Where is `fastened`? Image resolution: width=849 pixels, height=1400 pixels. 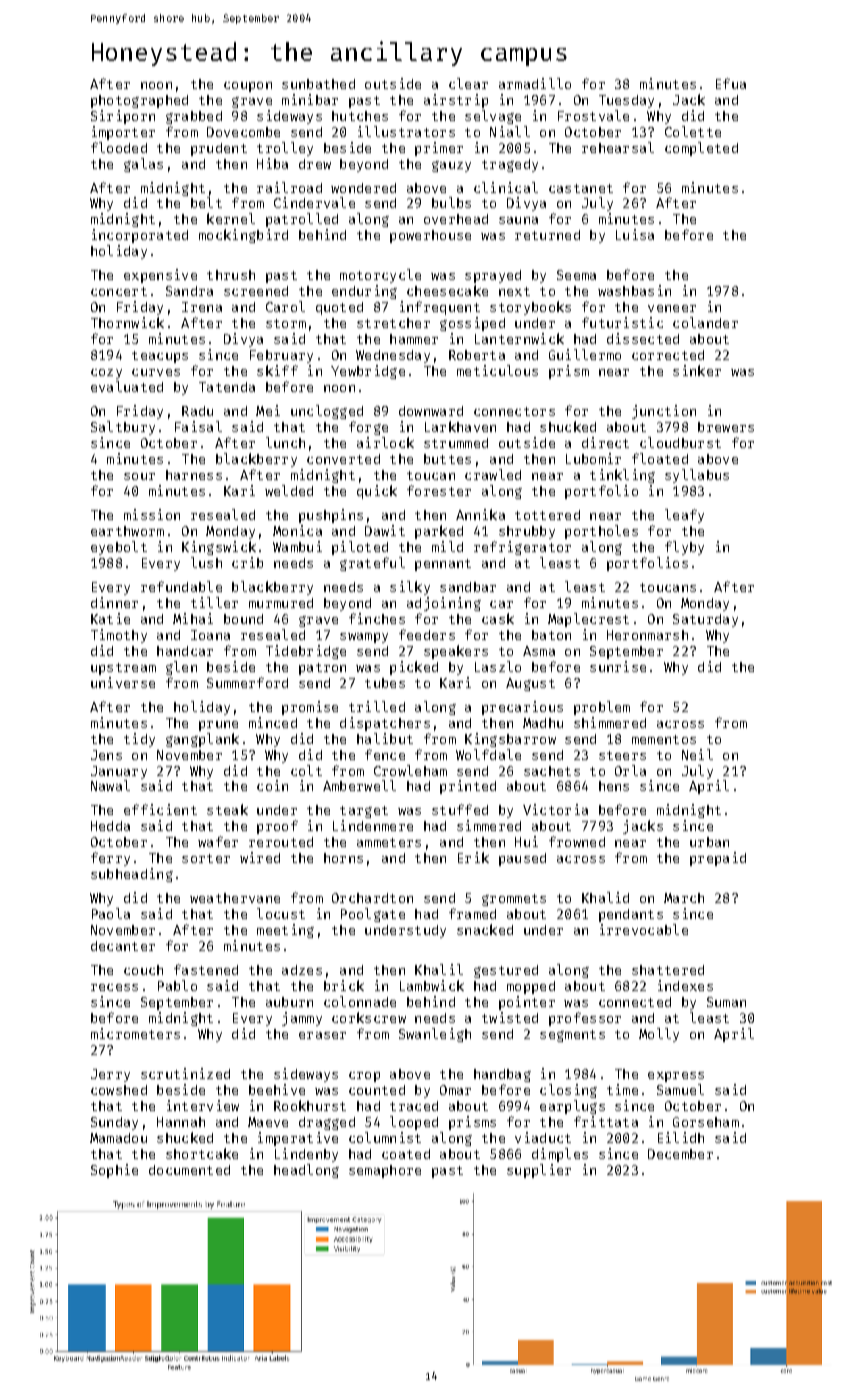
fastened is located at coordinates (206, 969).
